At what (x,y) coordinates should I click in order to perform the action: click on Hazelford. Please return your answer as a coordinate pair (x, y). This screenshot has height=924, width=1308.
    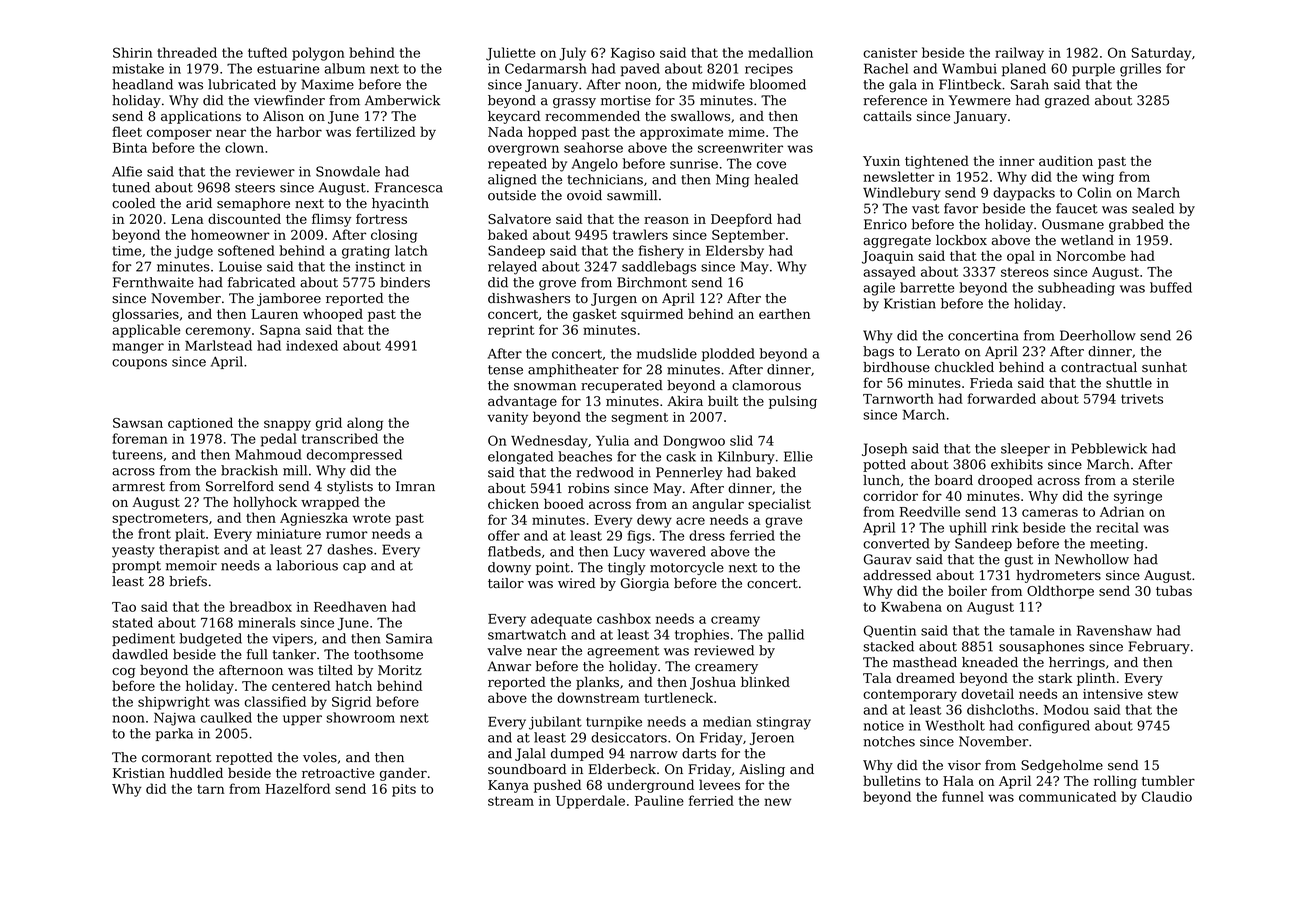
    Looking at the image, I should click on (297, 788).
